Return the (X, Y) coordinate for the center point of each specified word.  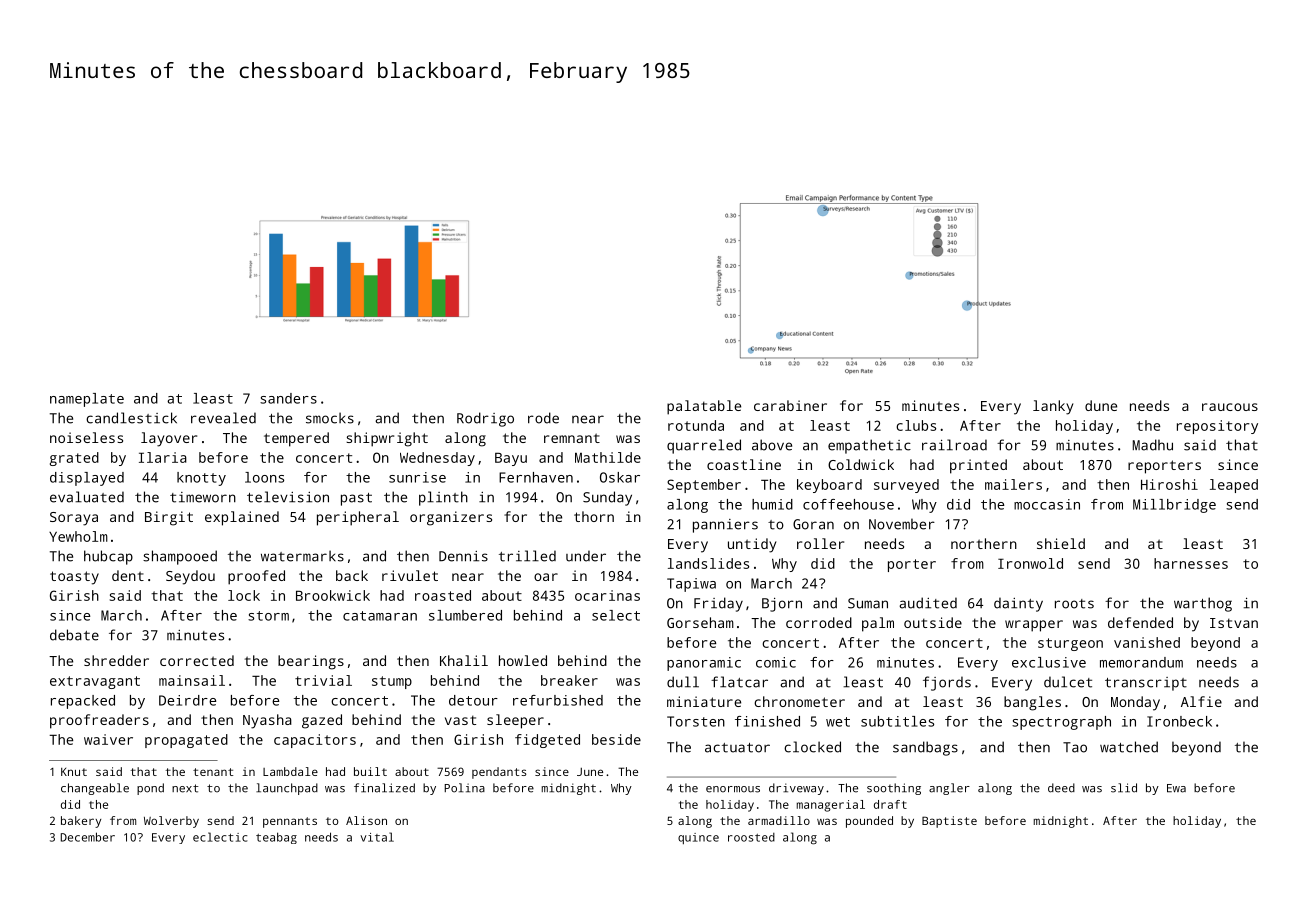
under (586, 556)
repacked (83, 702)
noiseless (86, 437)
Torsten (696, 721)
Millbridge (1174, 506)
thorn (594, 516)
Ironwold (1030, 563)
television (288, 497)
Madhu (1153, 445)
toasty (74, 578)
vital (377, 837)
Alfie (1201, 701)
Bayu (511, 459)
